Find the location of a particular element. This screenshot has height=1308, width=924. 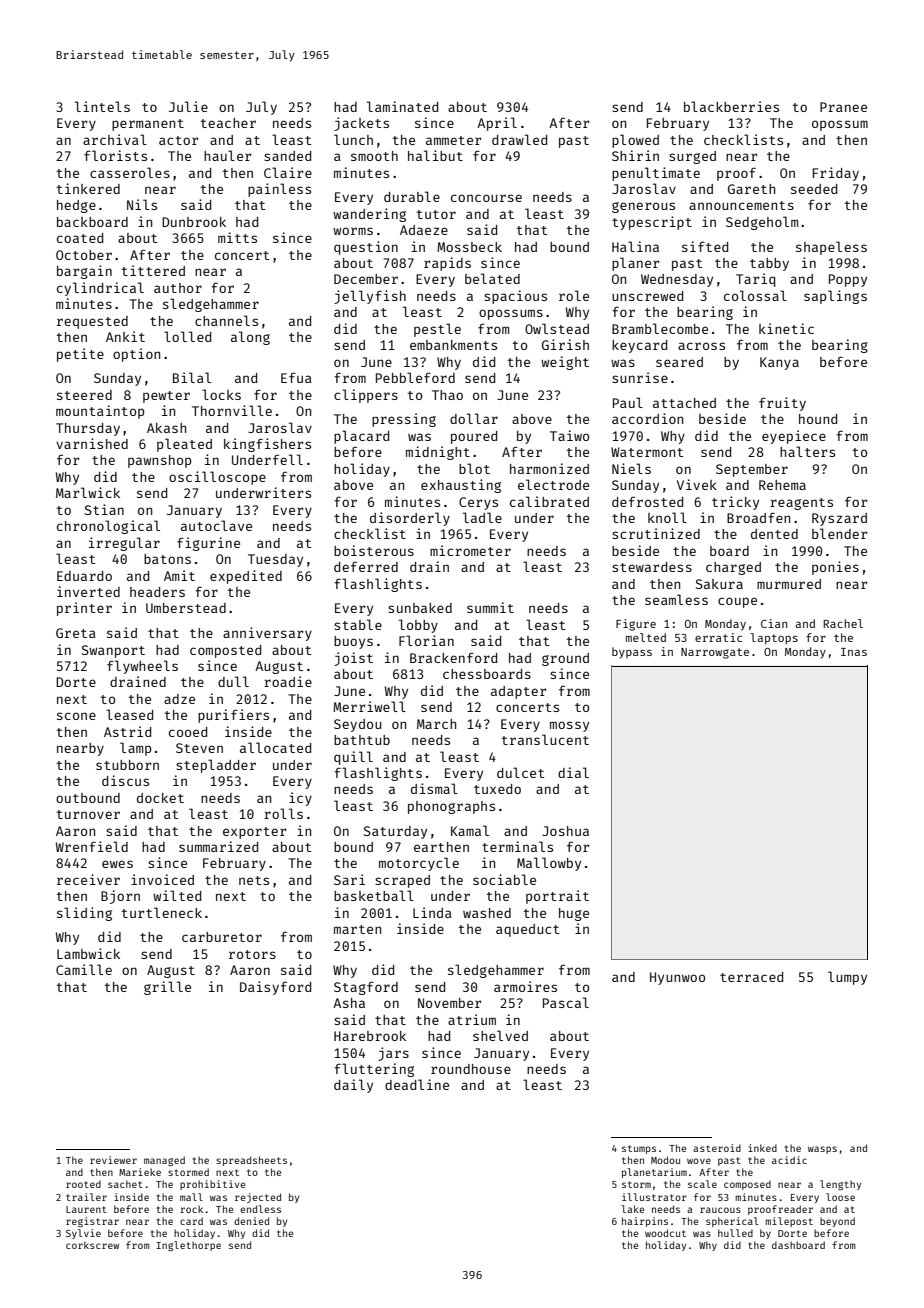

hound is located at coordinates (818, 419).
